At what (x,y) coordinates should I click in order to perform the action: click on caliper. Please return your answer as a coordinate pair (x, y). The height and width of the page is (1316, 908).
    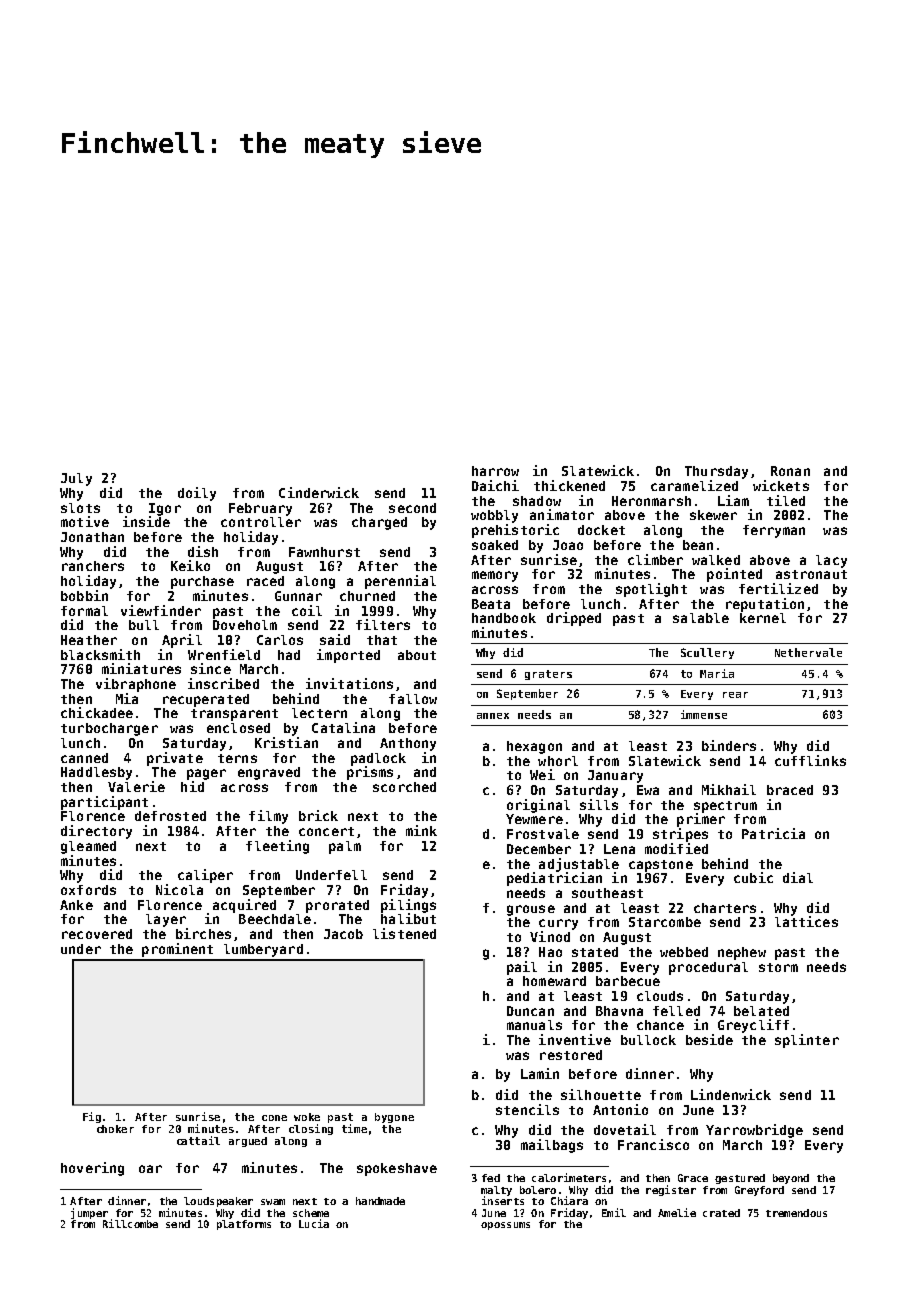
    Looking at the image, I should click on (205, 876).
